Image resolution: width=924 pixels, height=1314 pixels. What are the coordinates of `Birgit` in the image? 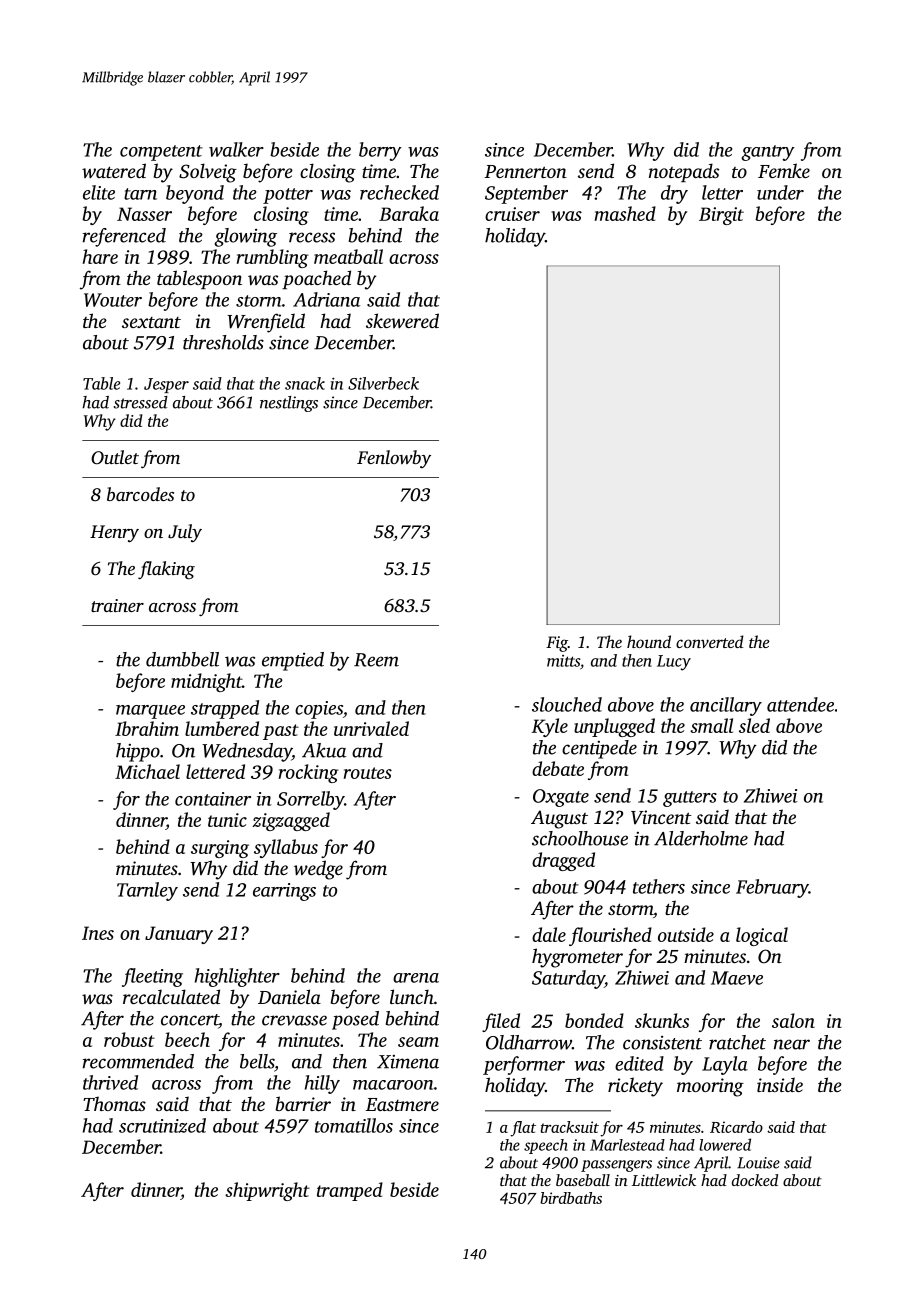 It's located at (721, 216).
